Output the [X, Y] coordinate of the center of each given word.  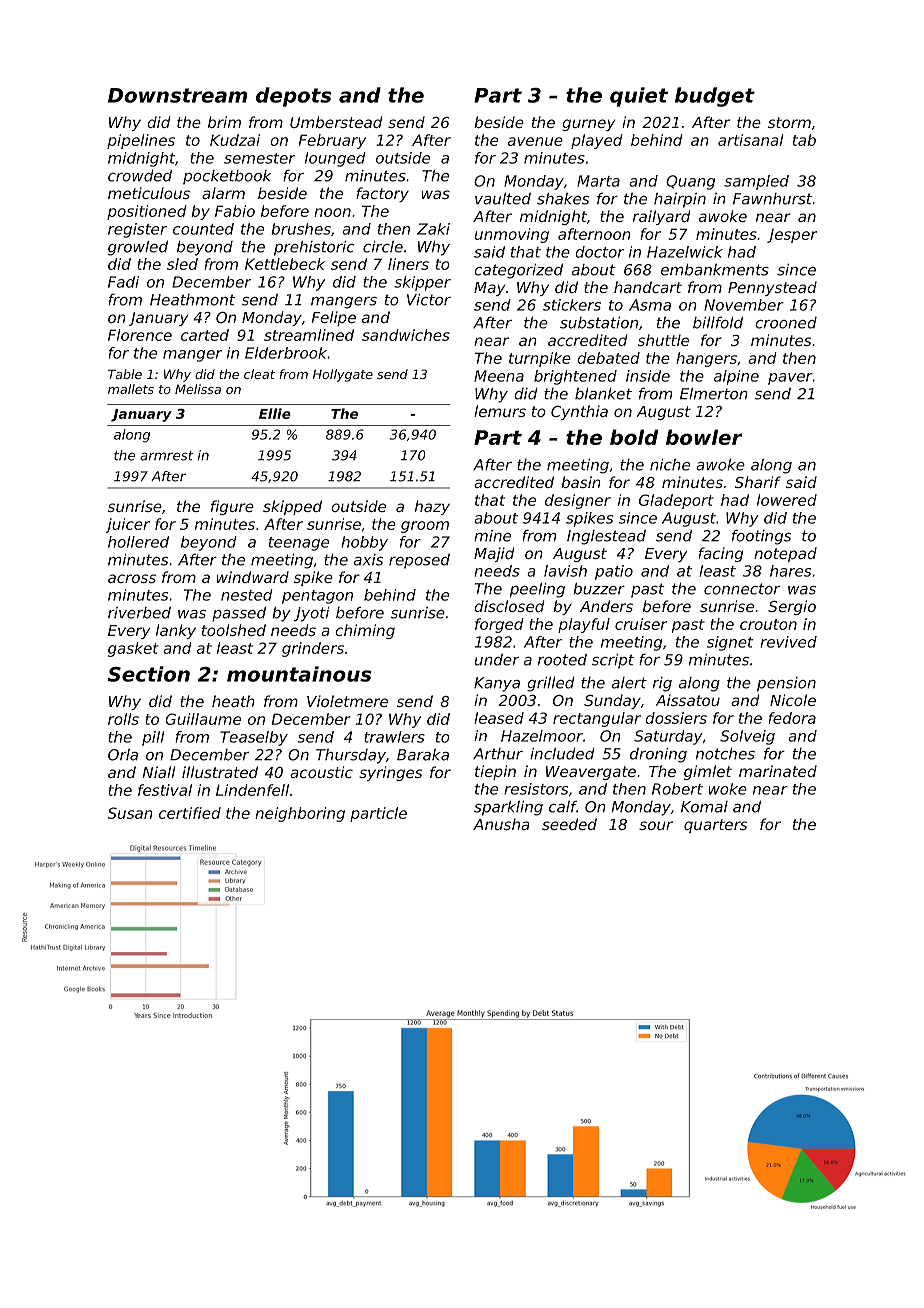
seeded [569, 824]
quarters [715, 826]
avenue [535, 141]
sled [182, 264]
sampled [756, 182]
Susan [130, 813]
